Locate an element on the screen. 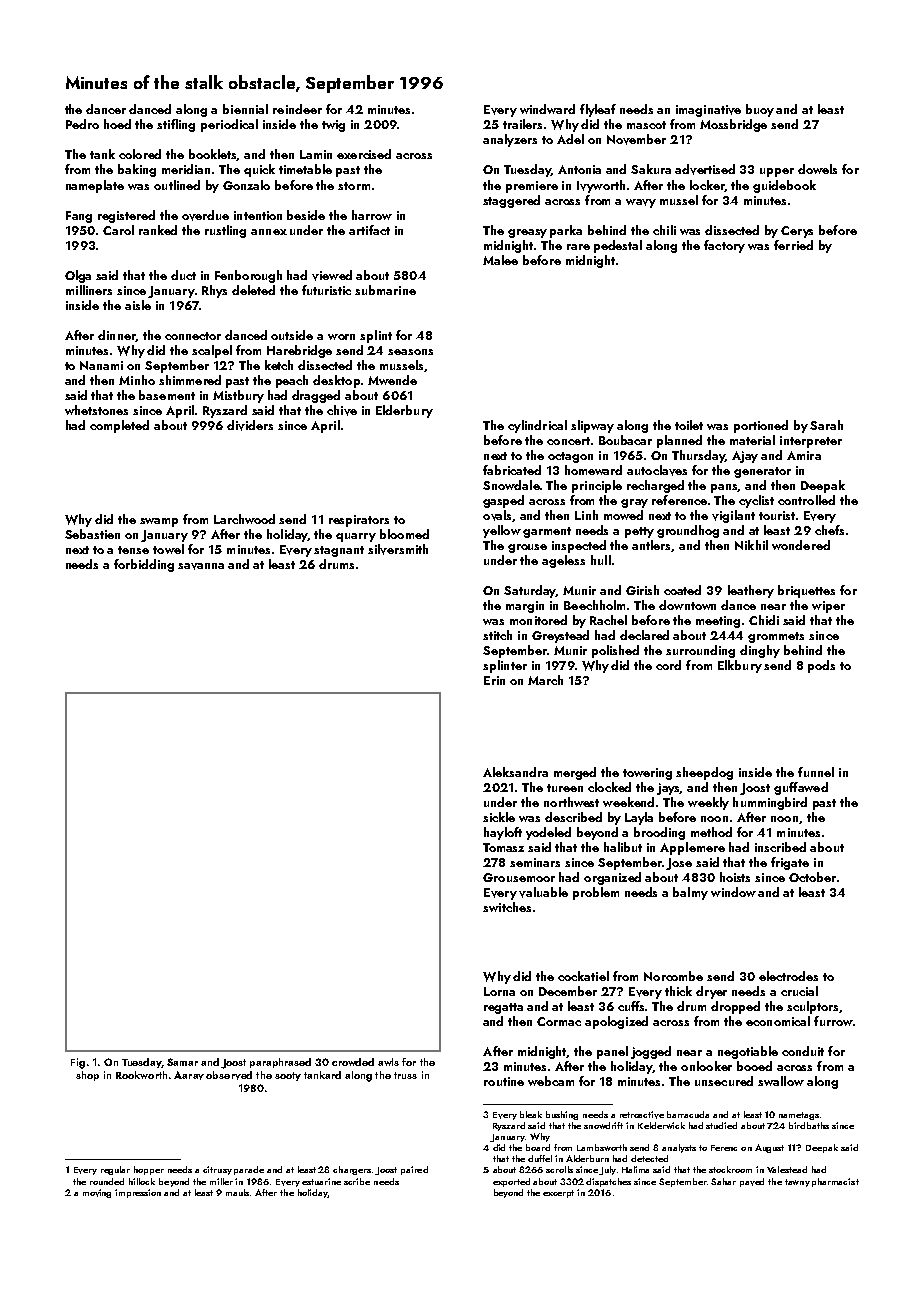  upper is located at coordinates (777, 172).
